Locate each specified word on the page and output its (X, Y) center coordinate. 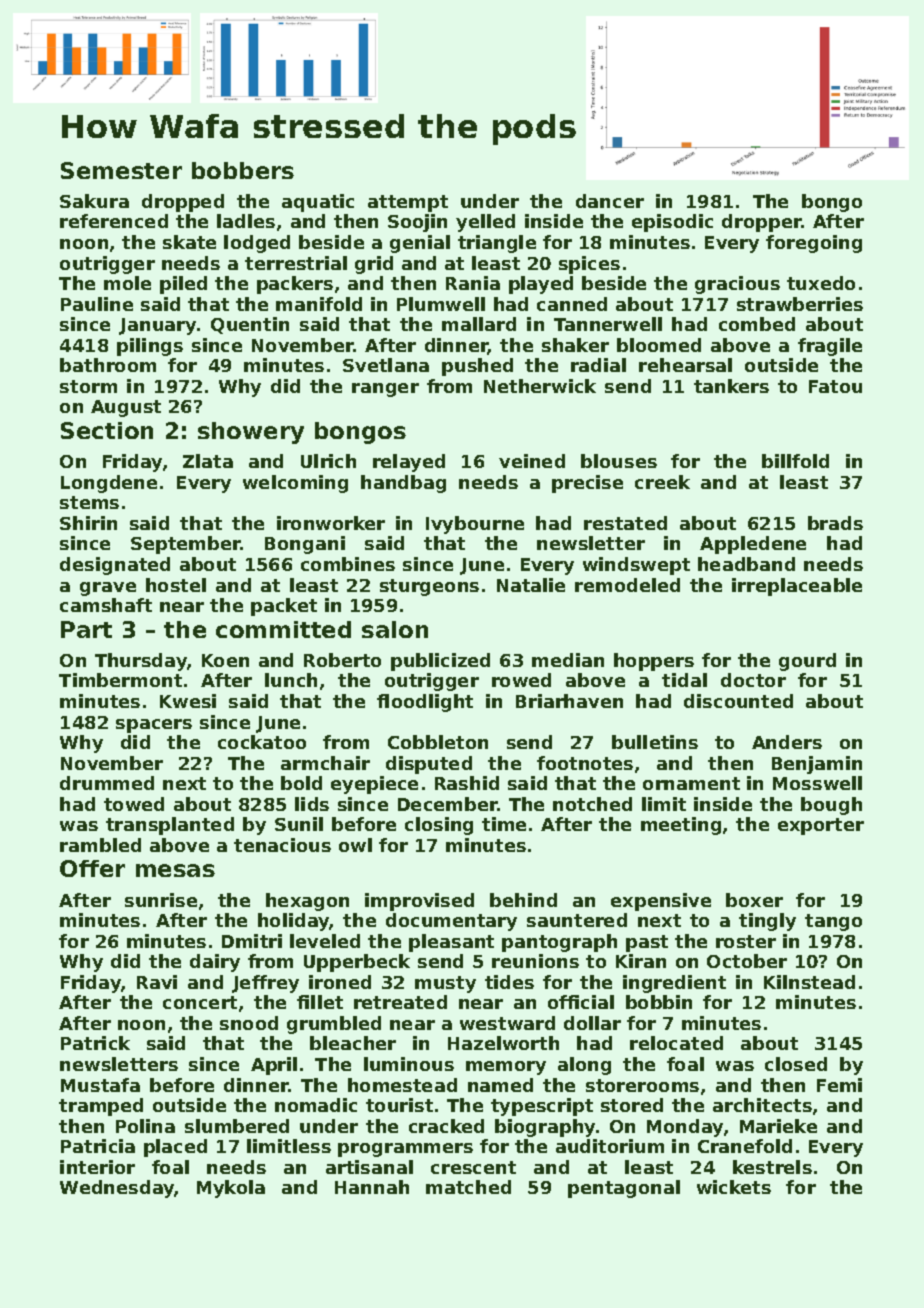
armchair (325, 763)
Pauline (97, 304)
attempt (408, 203)
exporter (821, 826)
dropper (762, 223)
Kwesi (188, 701)
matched (468, 1187)
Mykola (231, 1189)
